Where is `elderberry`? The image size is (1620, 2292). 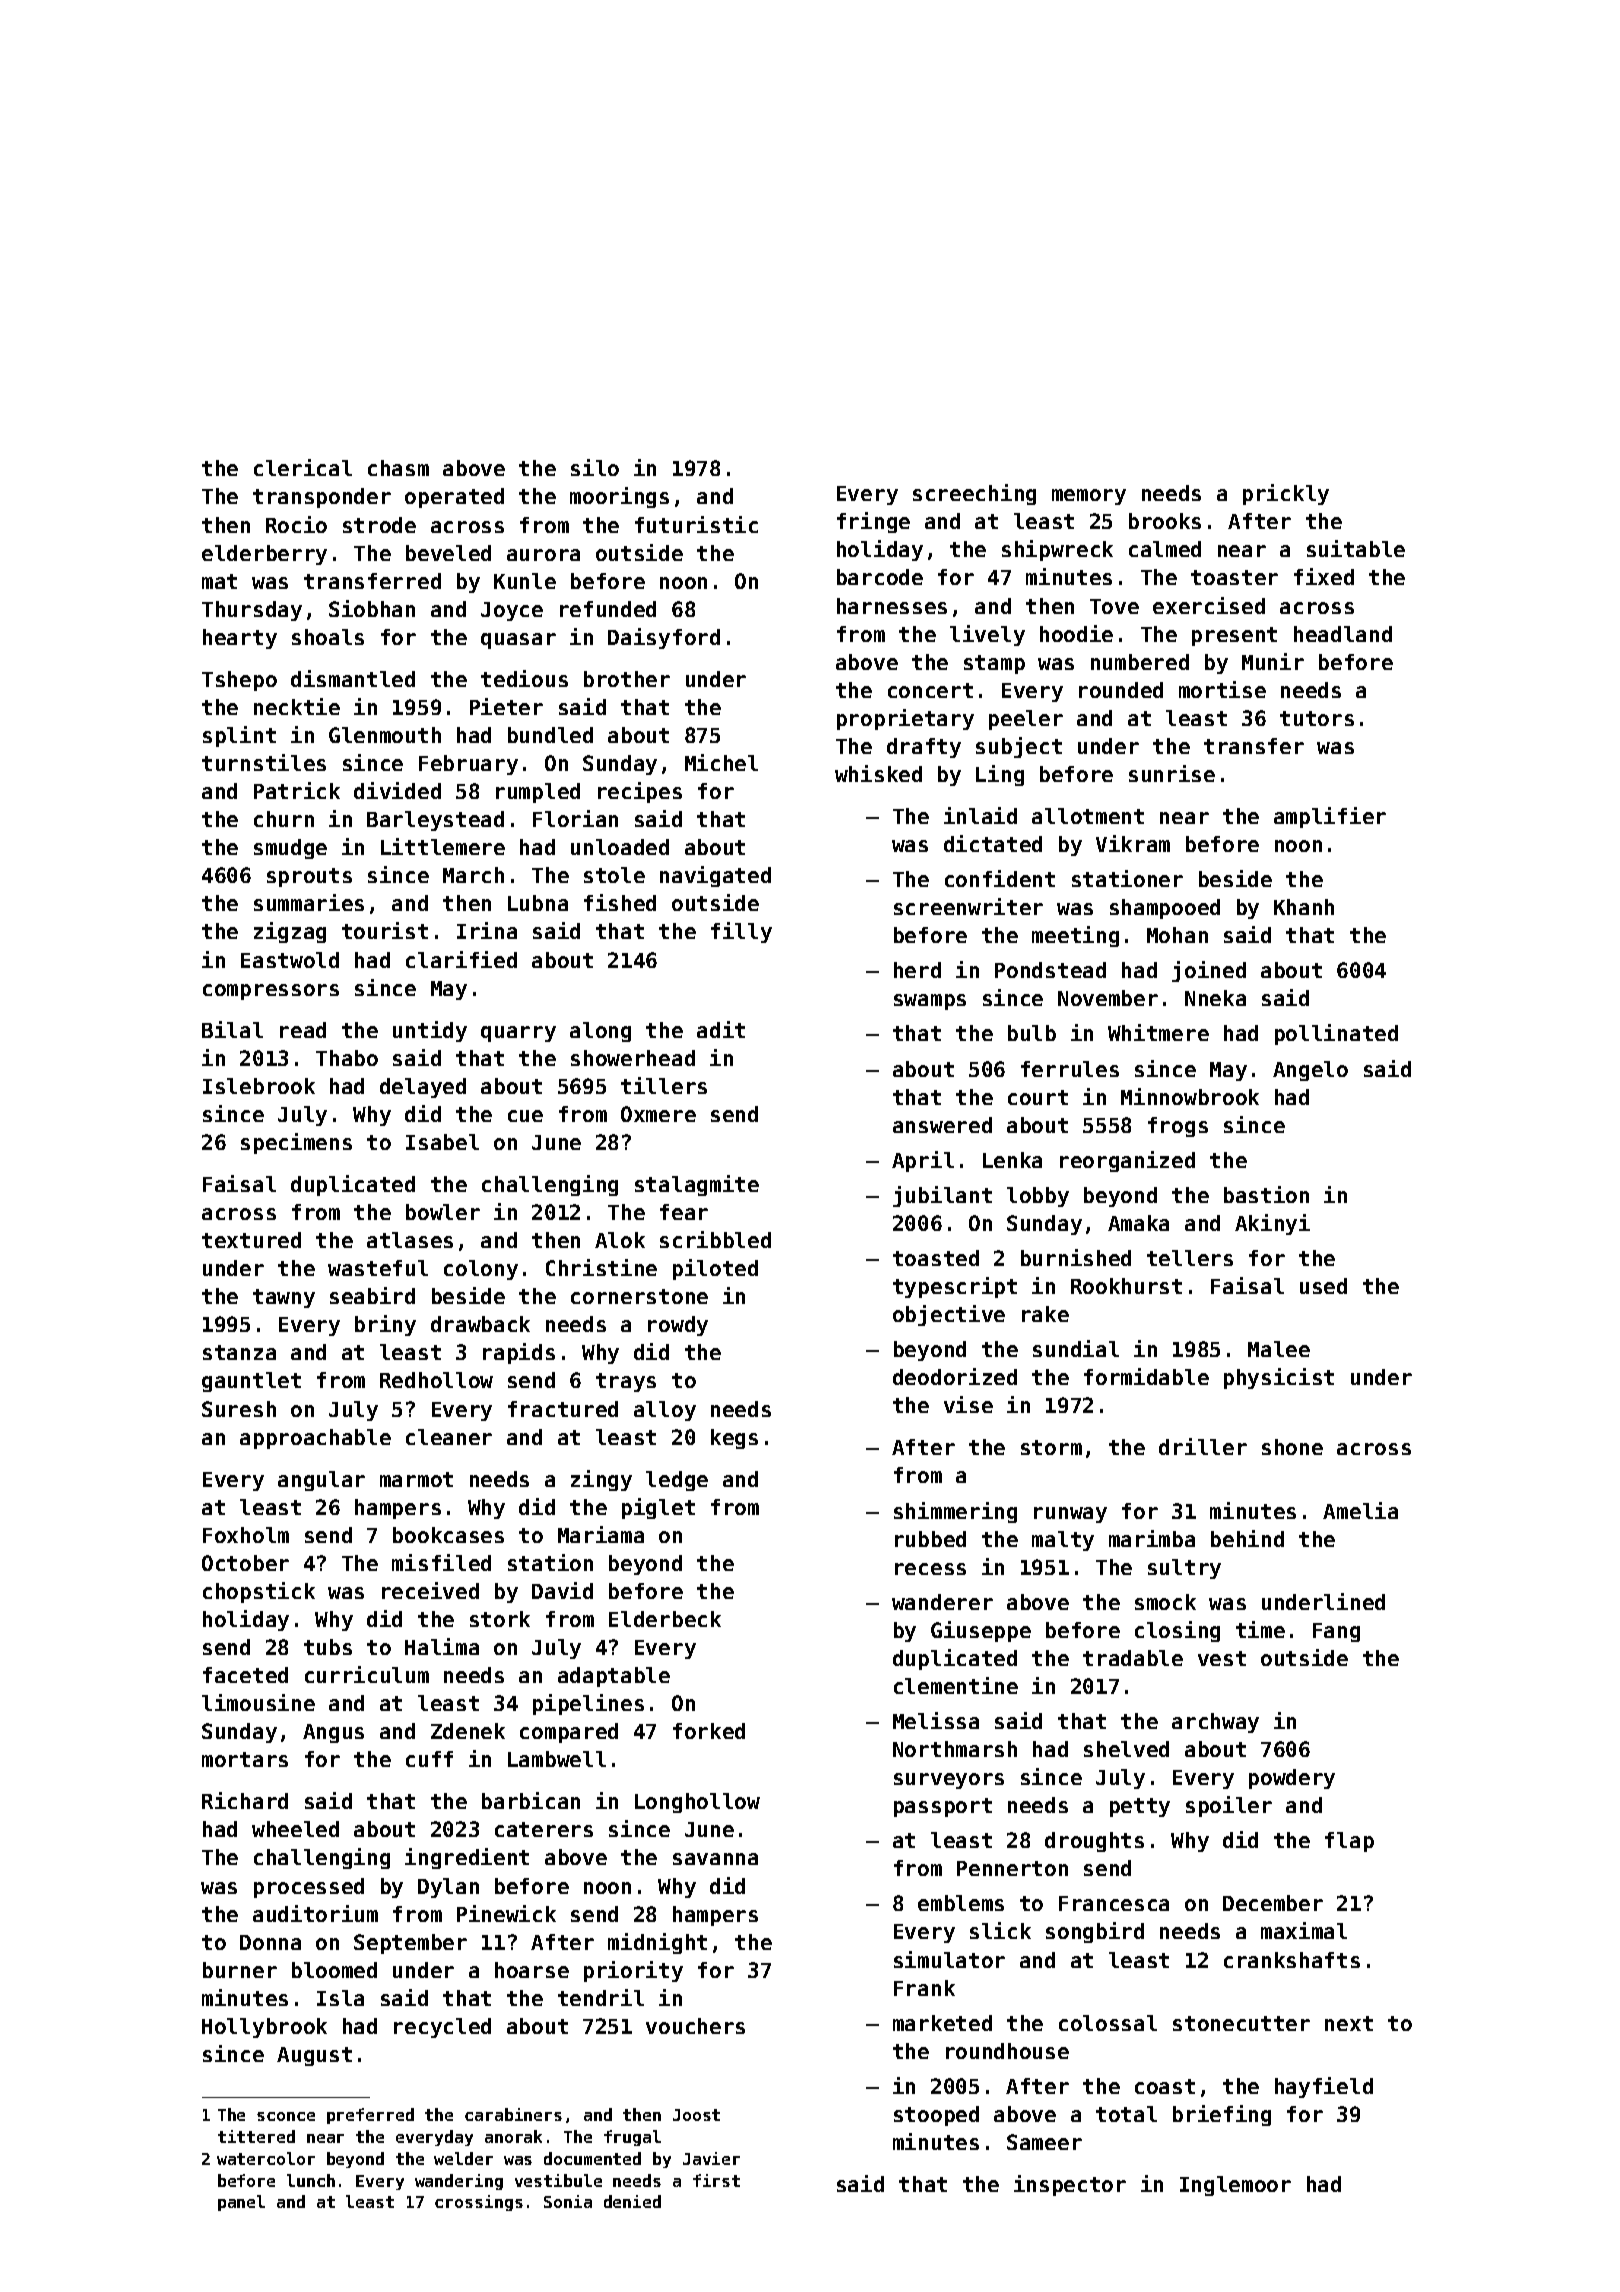 elderberry is located at coordinates (264, 555).
